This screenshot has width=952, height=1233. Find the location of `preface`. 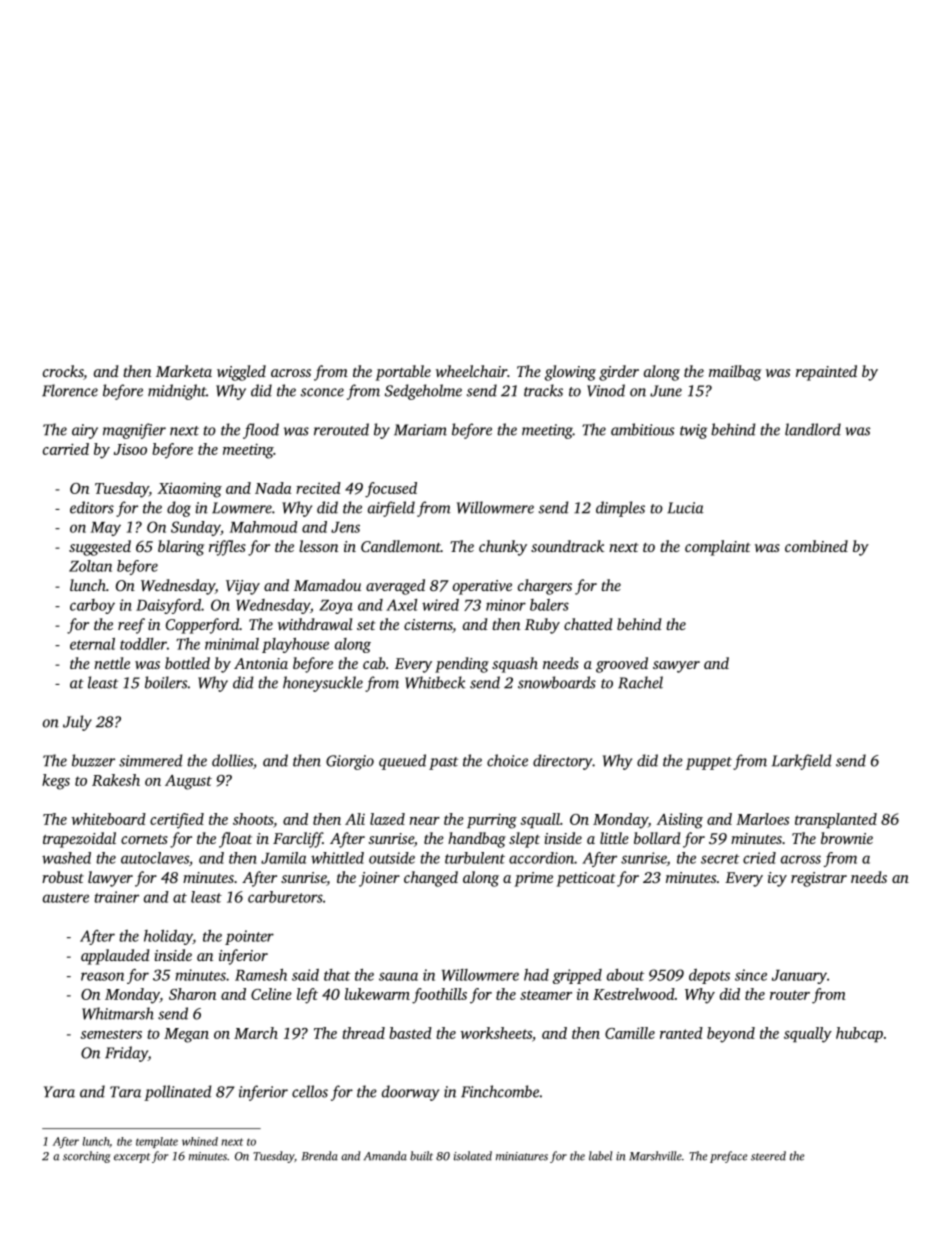

preface is located at coordinates (729, 1157).
